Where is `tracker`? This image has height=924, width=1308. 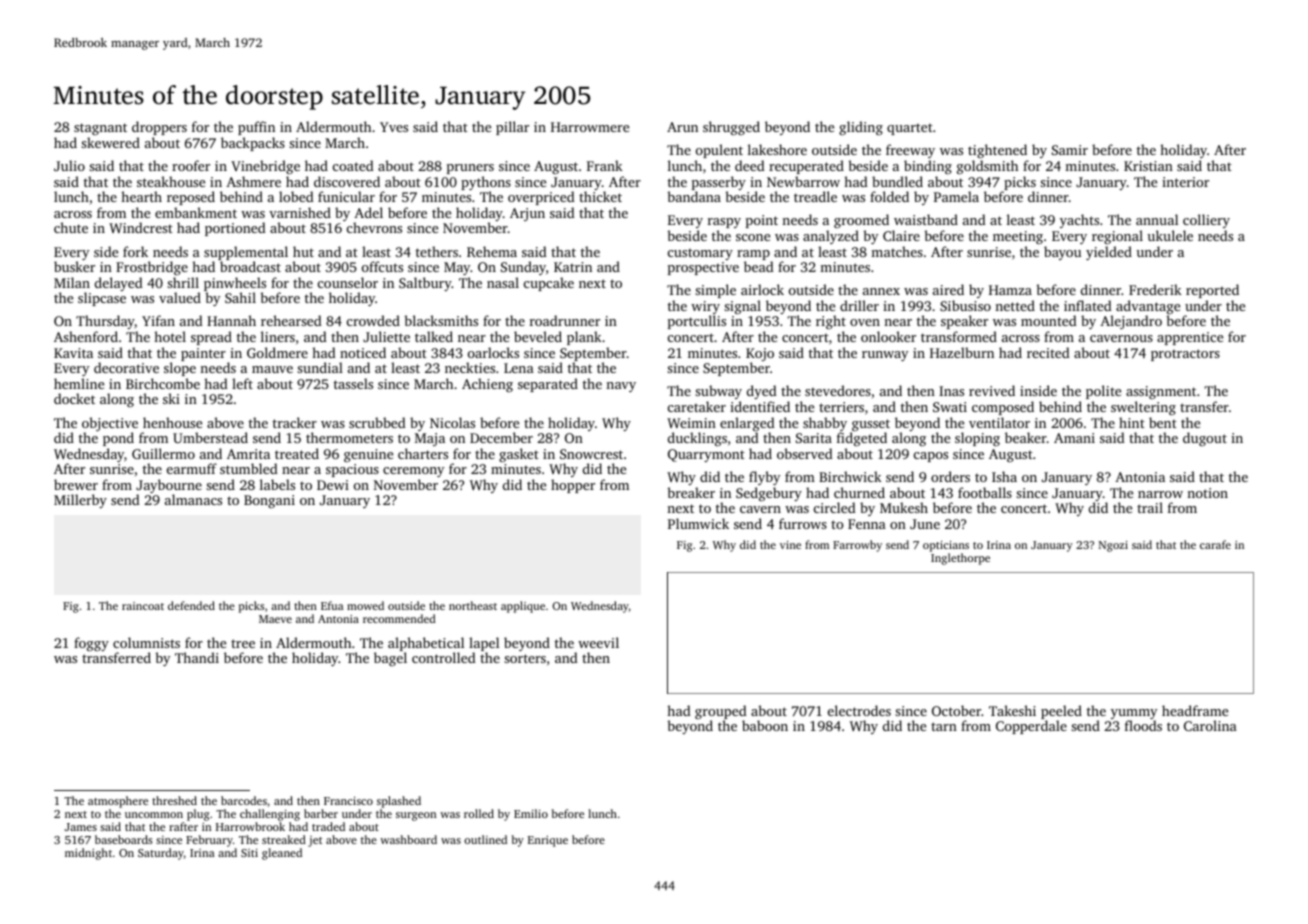 tracker is located at coordinates (295, 422).
